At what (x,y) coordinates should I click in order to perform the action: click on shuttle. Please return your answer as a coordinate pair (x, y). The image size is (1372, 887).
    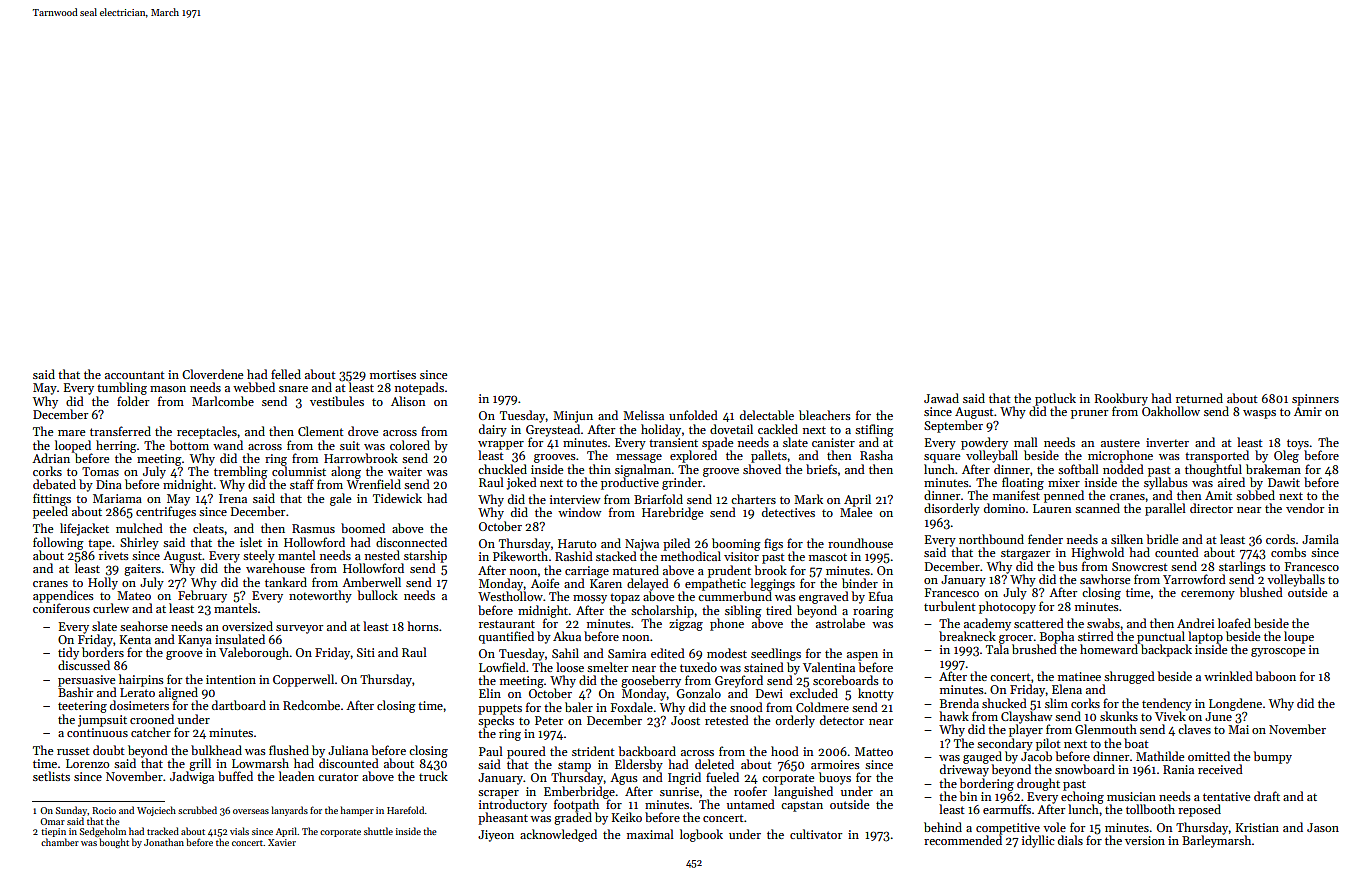
    Looking at the image, I should click on (378, 831).
